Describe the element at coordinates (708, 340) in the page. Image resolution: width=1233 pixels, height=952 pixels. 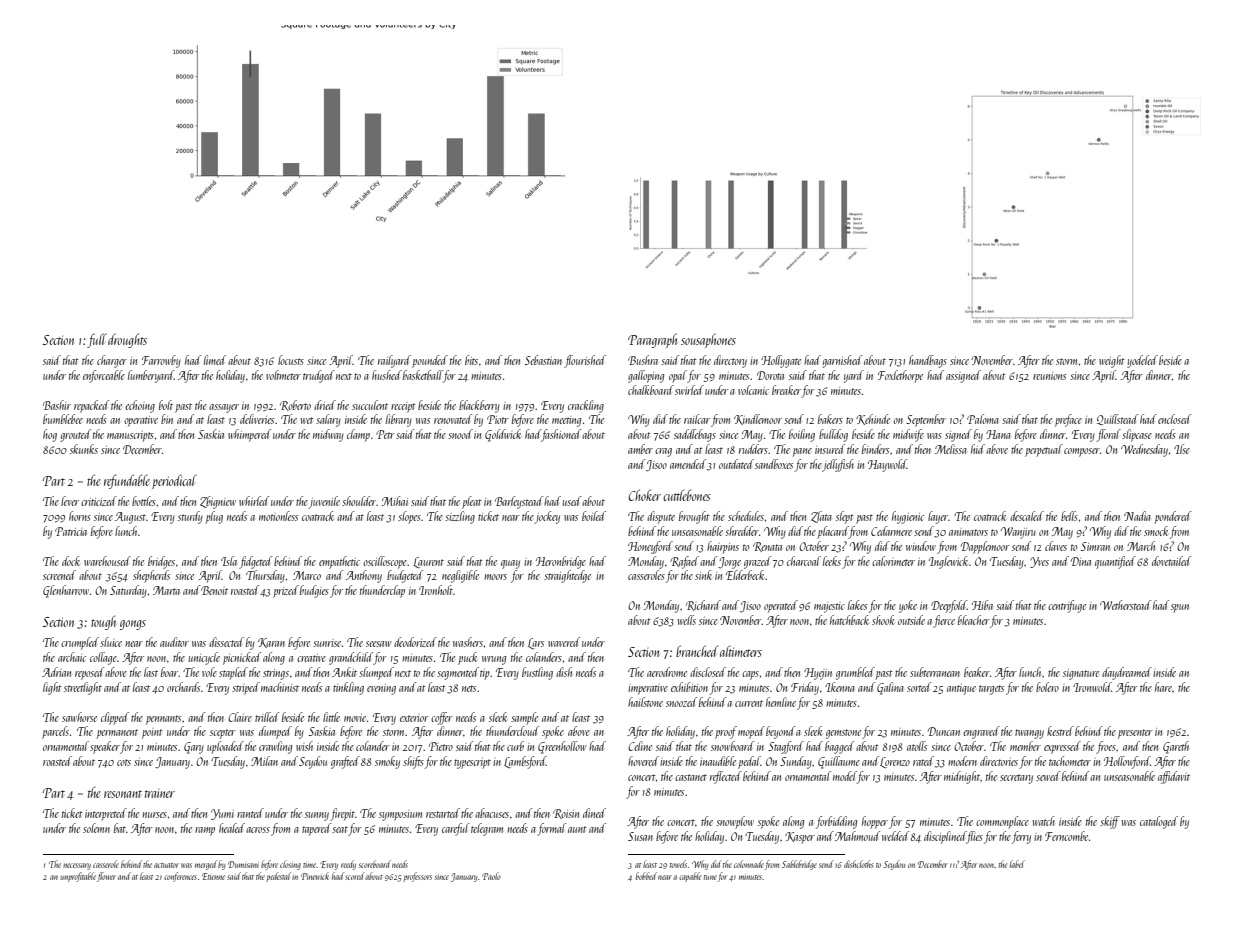
I see `sousaphones` at that location.
